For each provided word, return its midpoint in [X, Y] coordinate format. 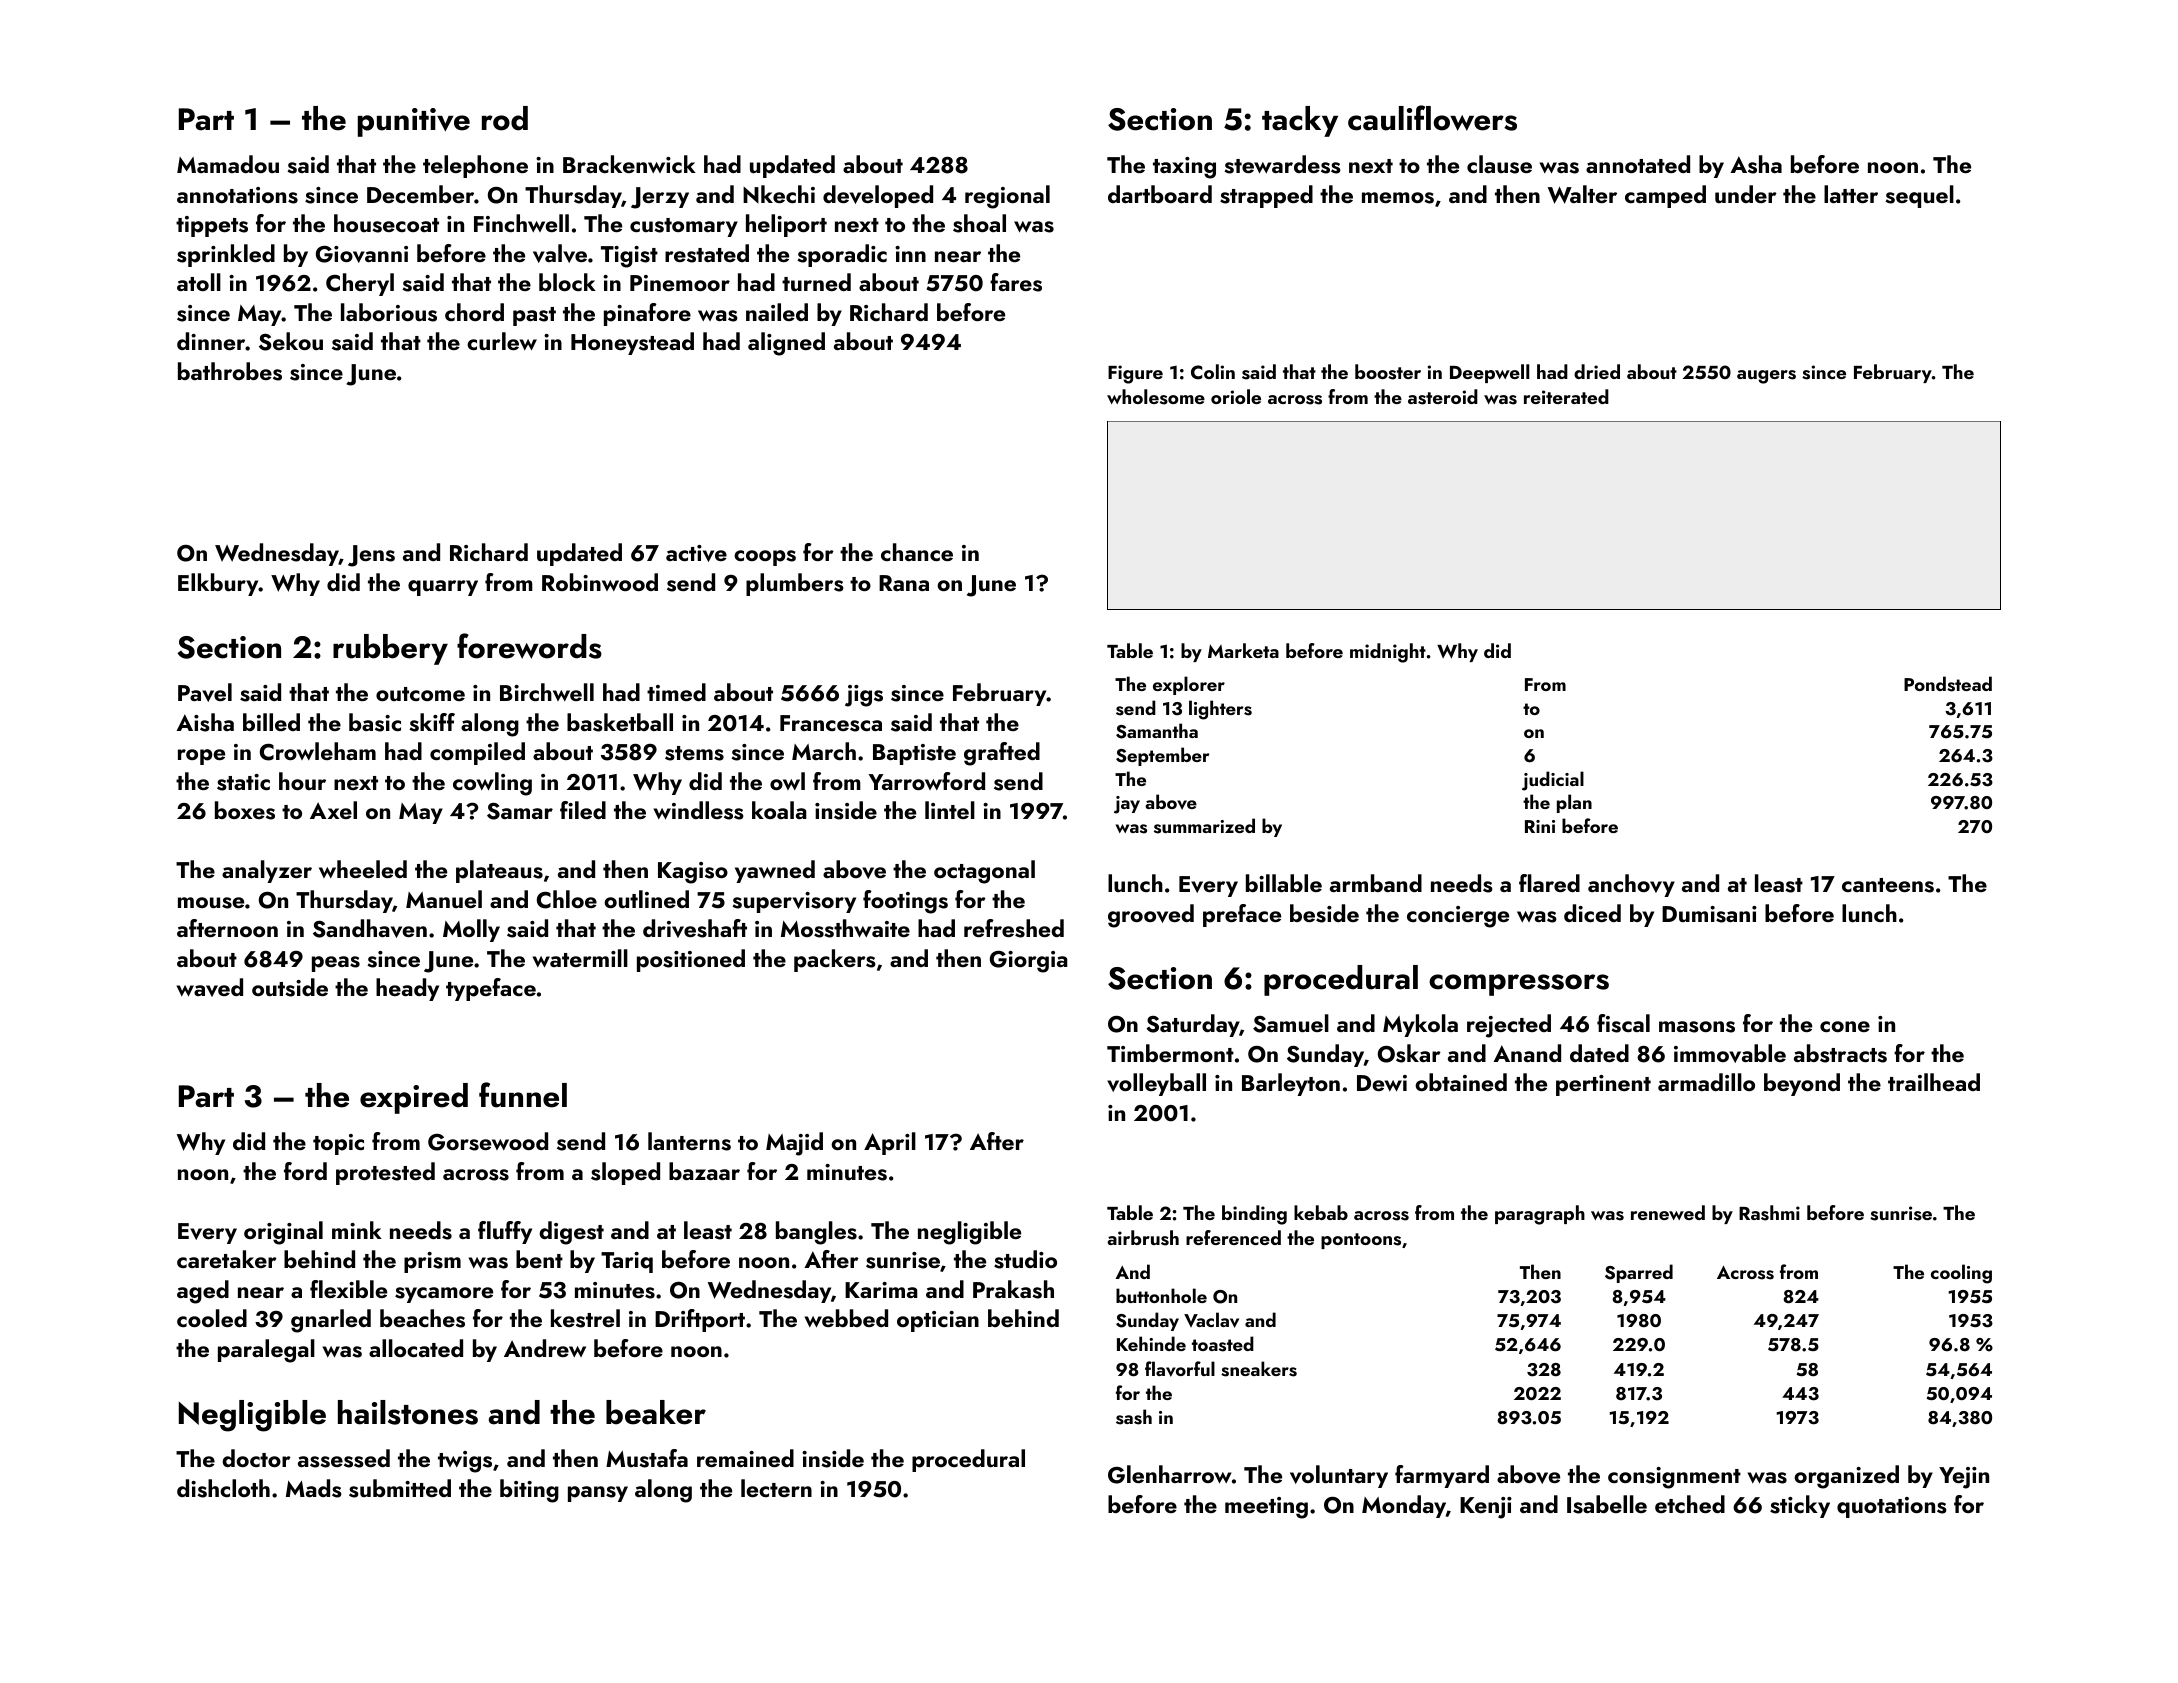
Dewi [1382, 1083]
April [890, 1143]
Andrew [545, 1348]
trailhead [1934, 1082]
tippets [212, 226]
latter [1851, 194]
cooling [1961, 1274]
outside [290, 987]
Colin [1213, 372]
